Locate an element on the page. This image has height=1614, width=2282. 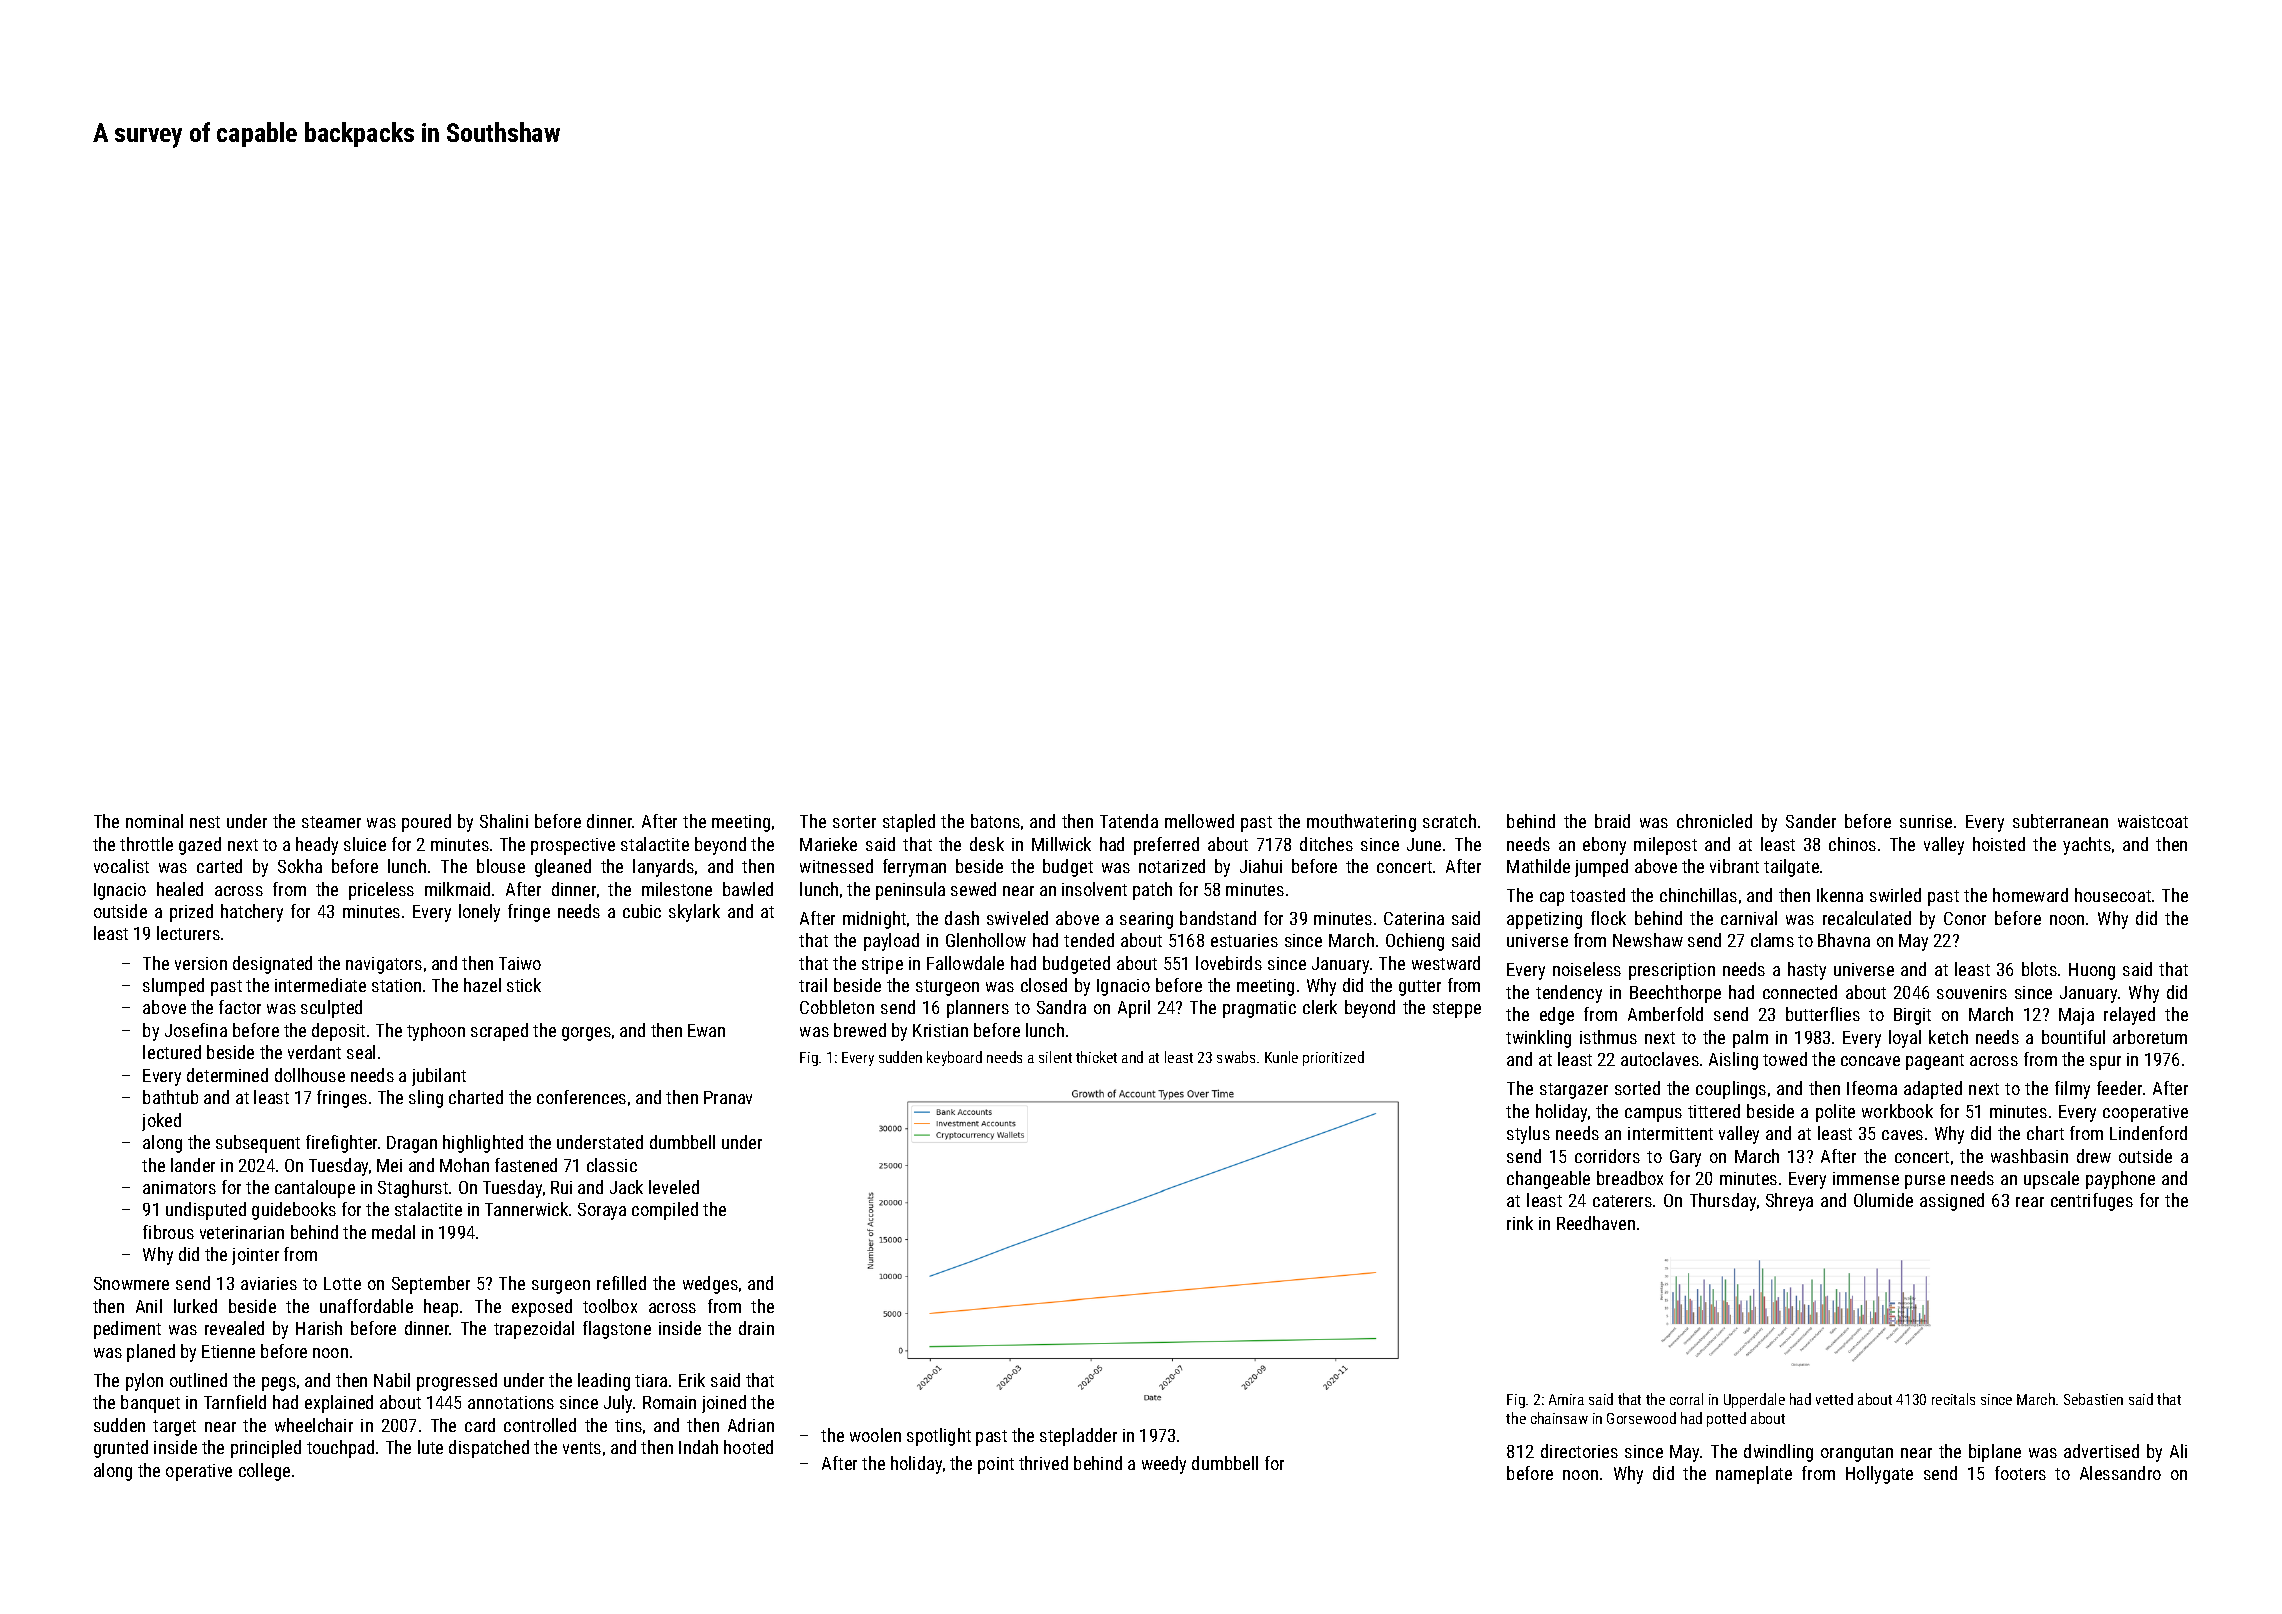
keyboard is located at coordinates (954, 1058).
